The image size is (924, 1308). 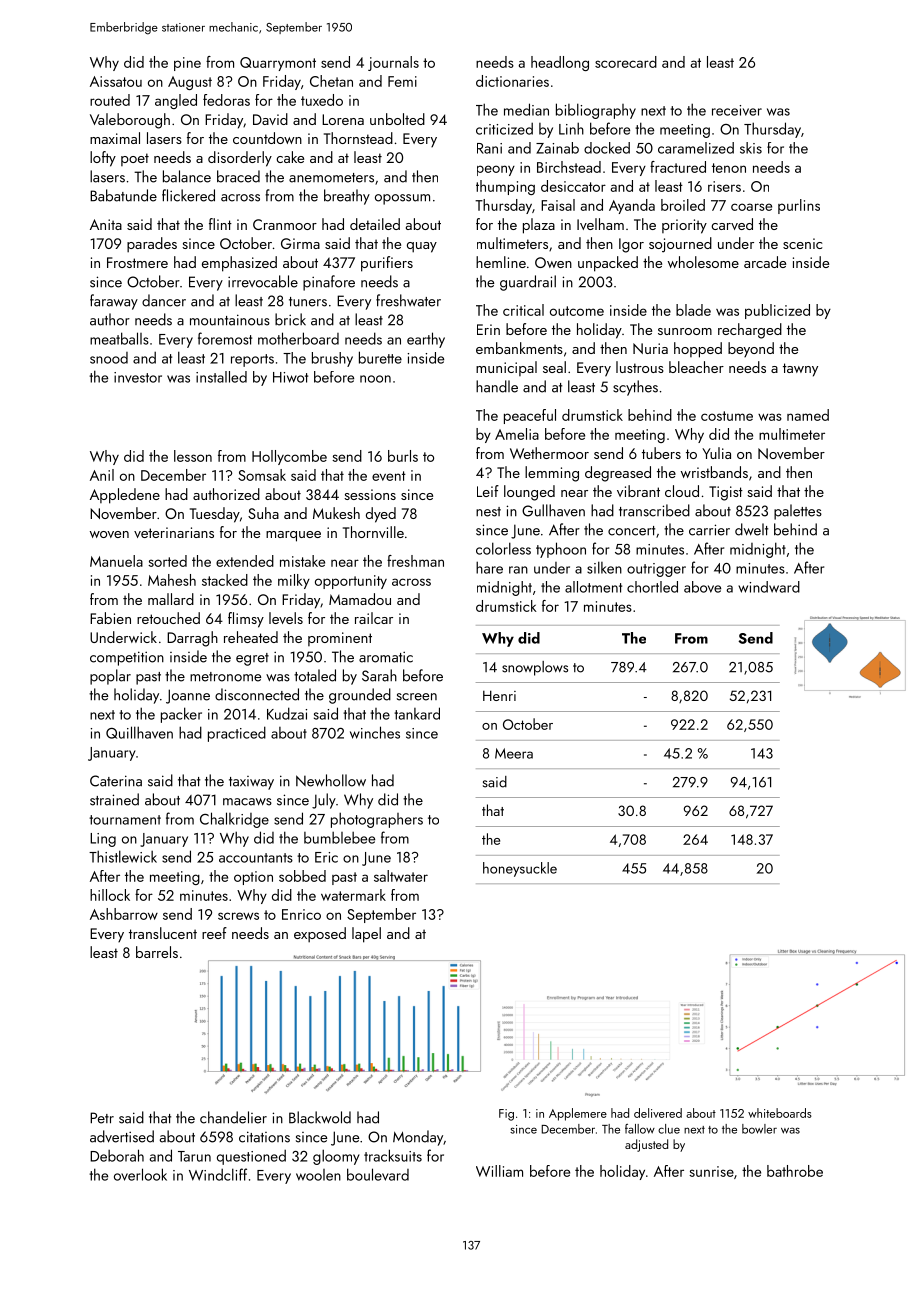 I want to click on lapel, so click(x=366, y=935).
